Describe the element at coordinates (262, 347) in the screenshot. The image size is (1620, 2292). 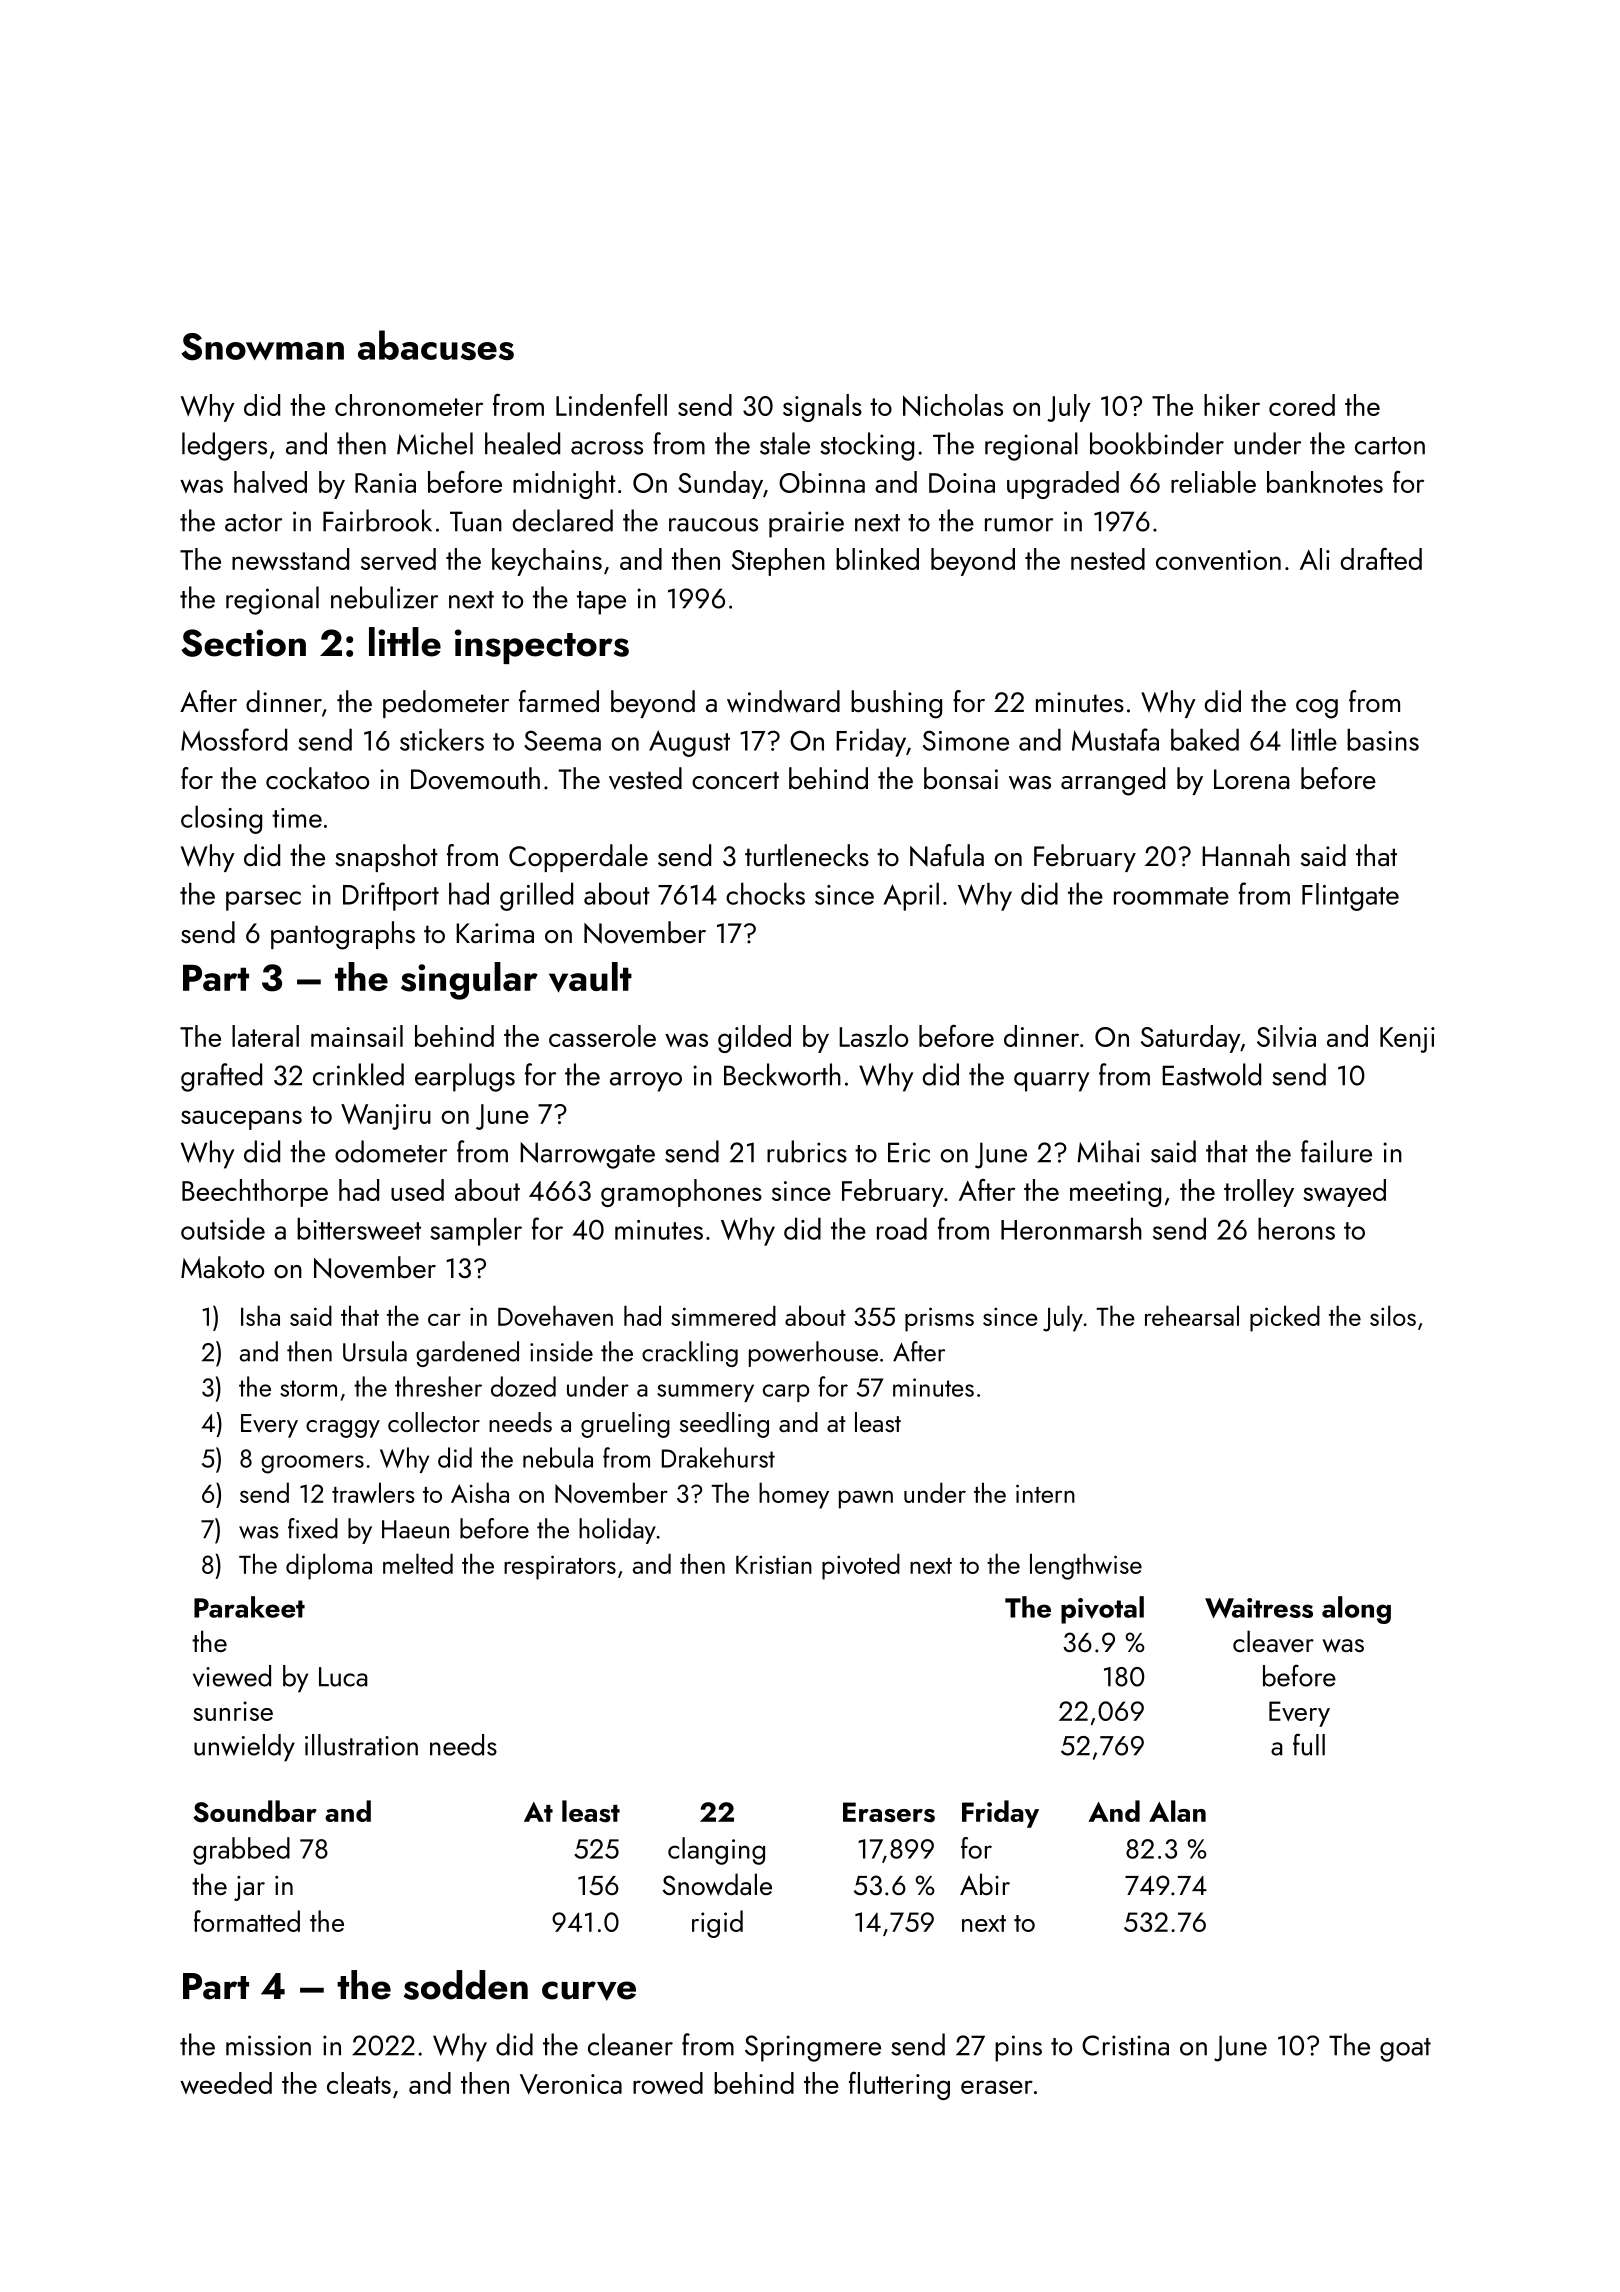
I see `Snowman` at that location.
